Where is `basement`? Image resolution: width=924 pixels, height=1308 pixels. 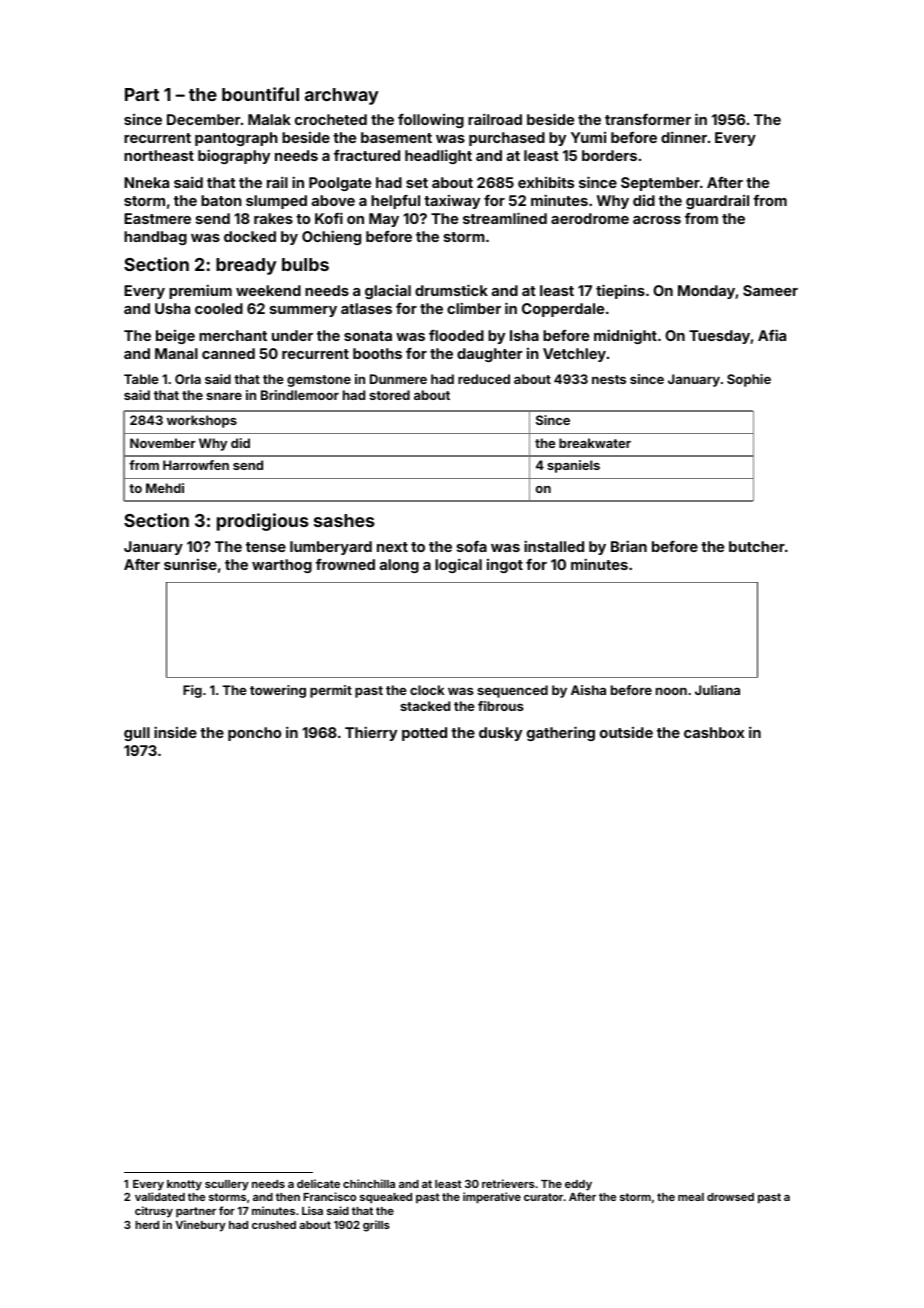 basement is located at coordinates (396, 137).
